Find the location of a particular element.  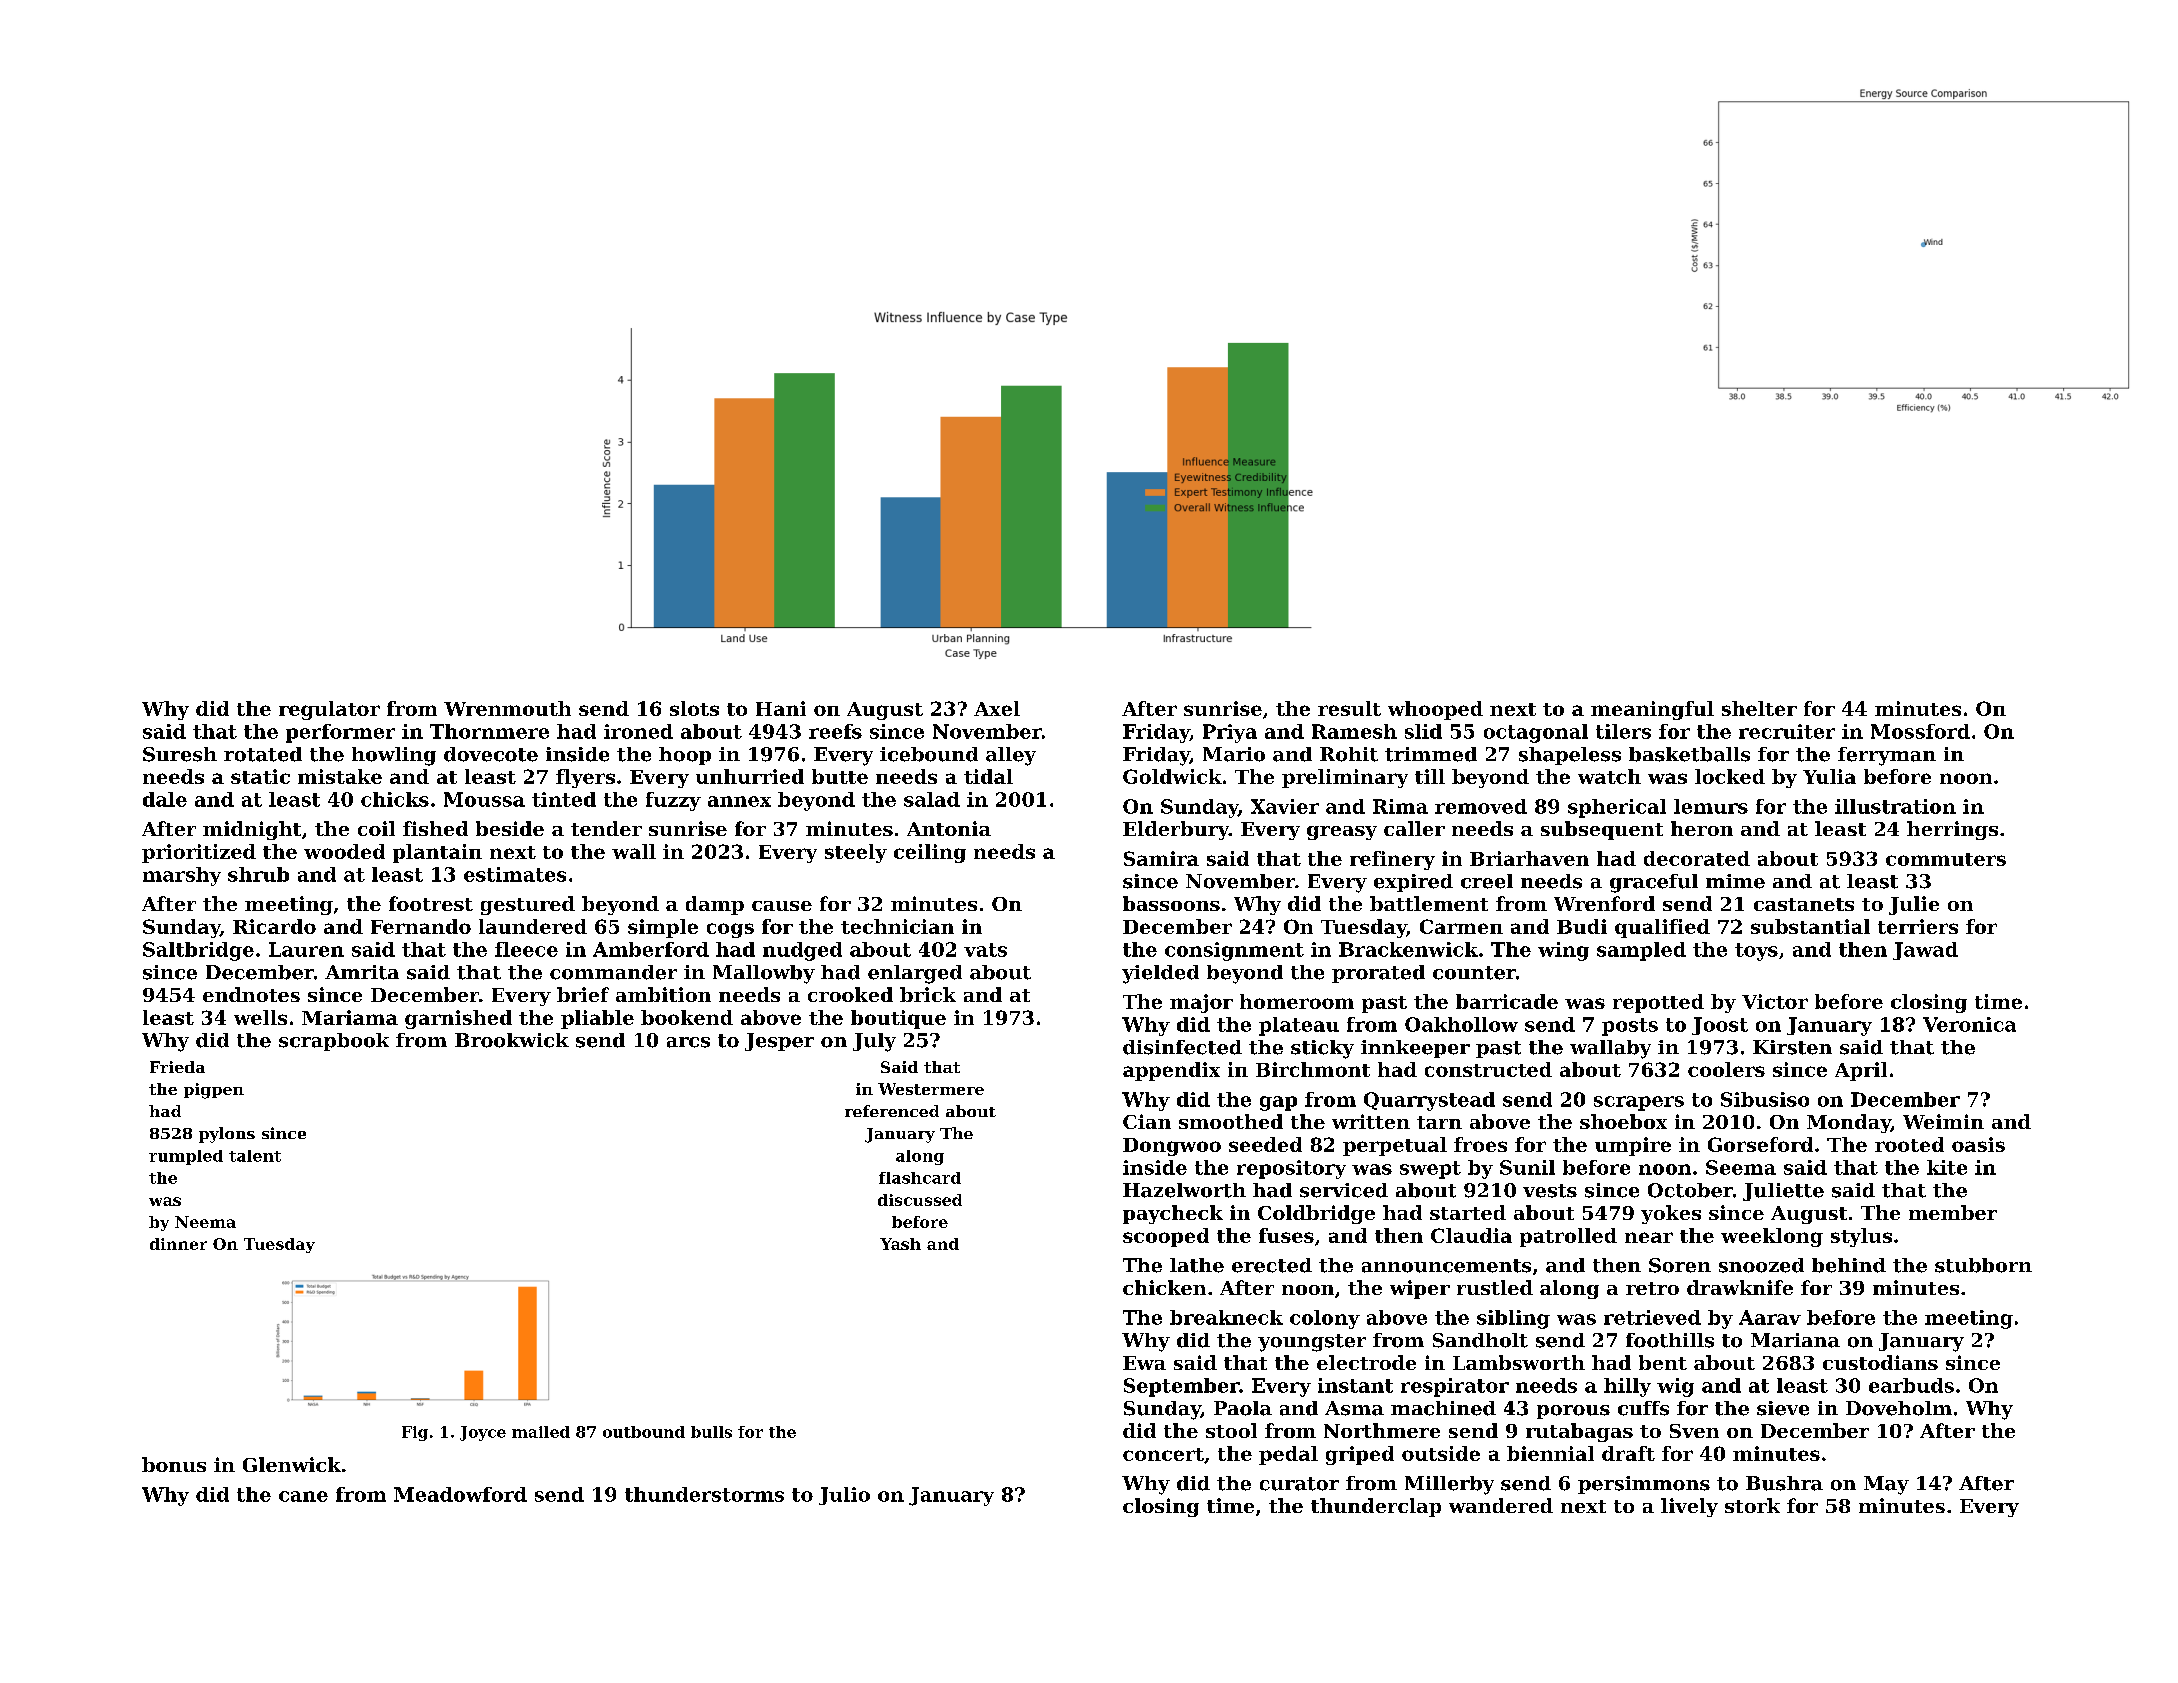

commuters is located at coordinates (1946, 859).
